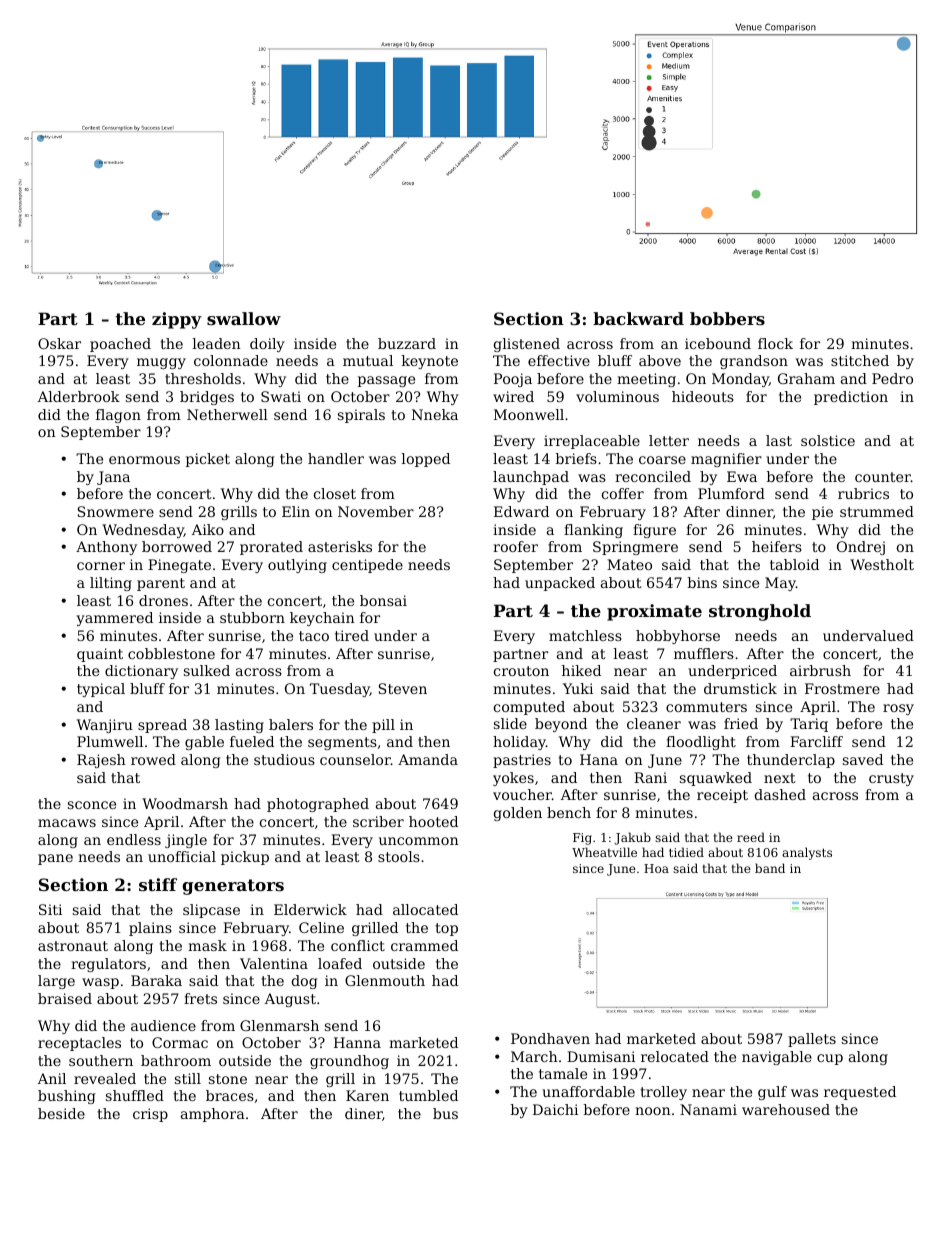 This document has width=952, height=1233. I want to click on uncommon, so click(419, 841).
